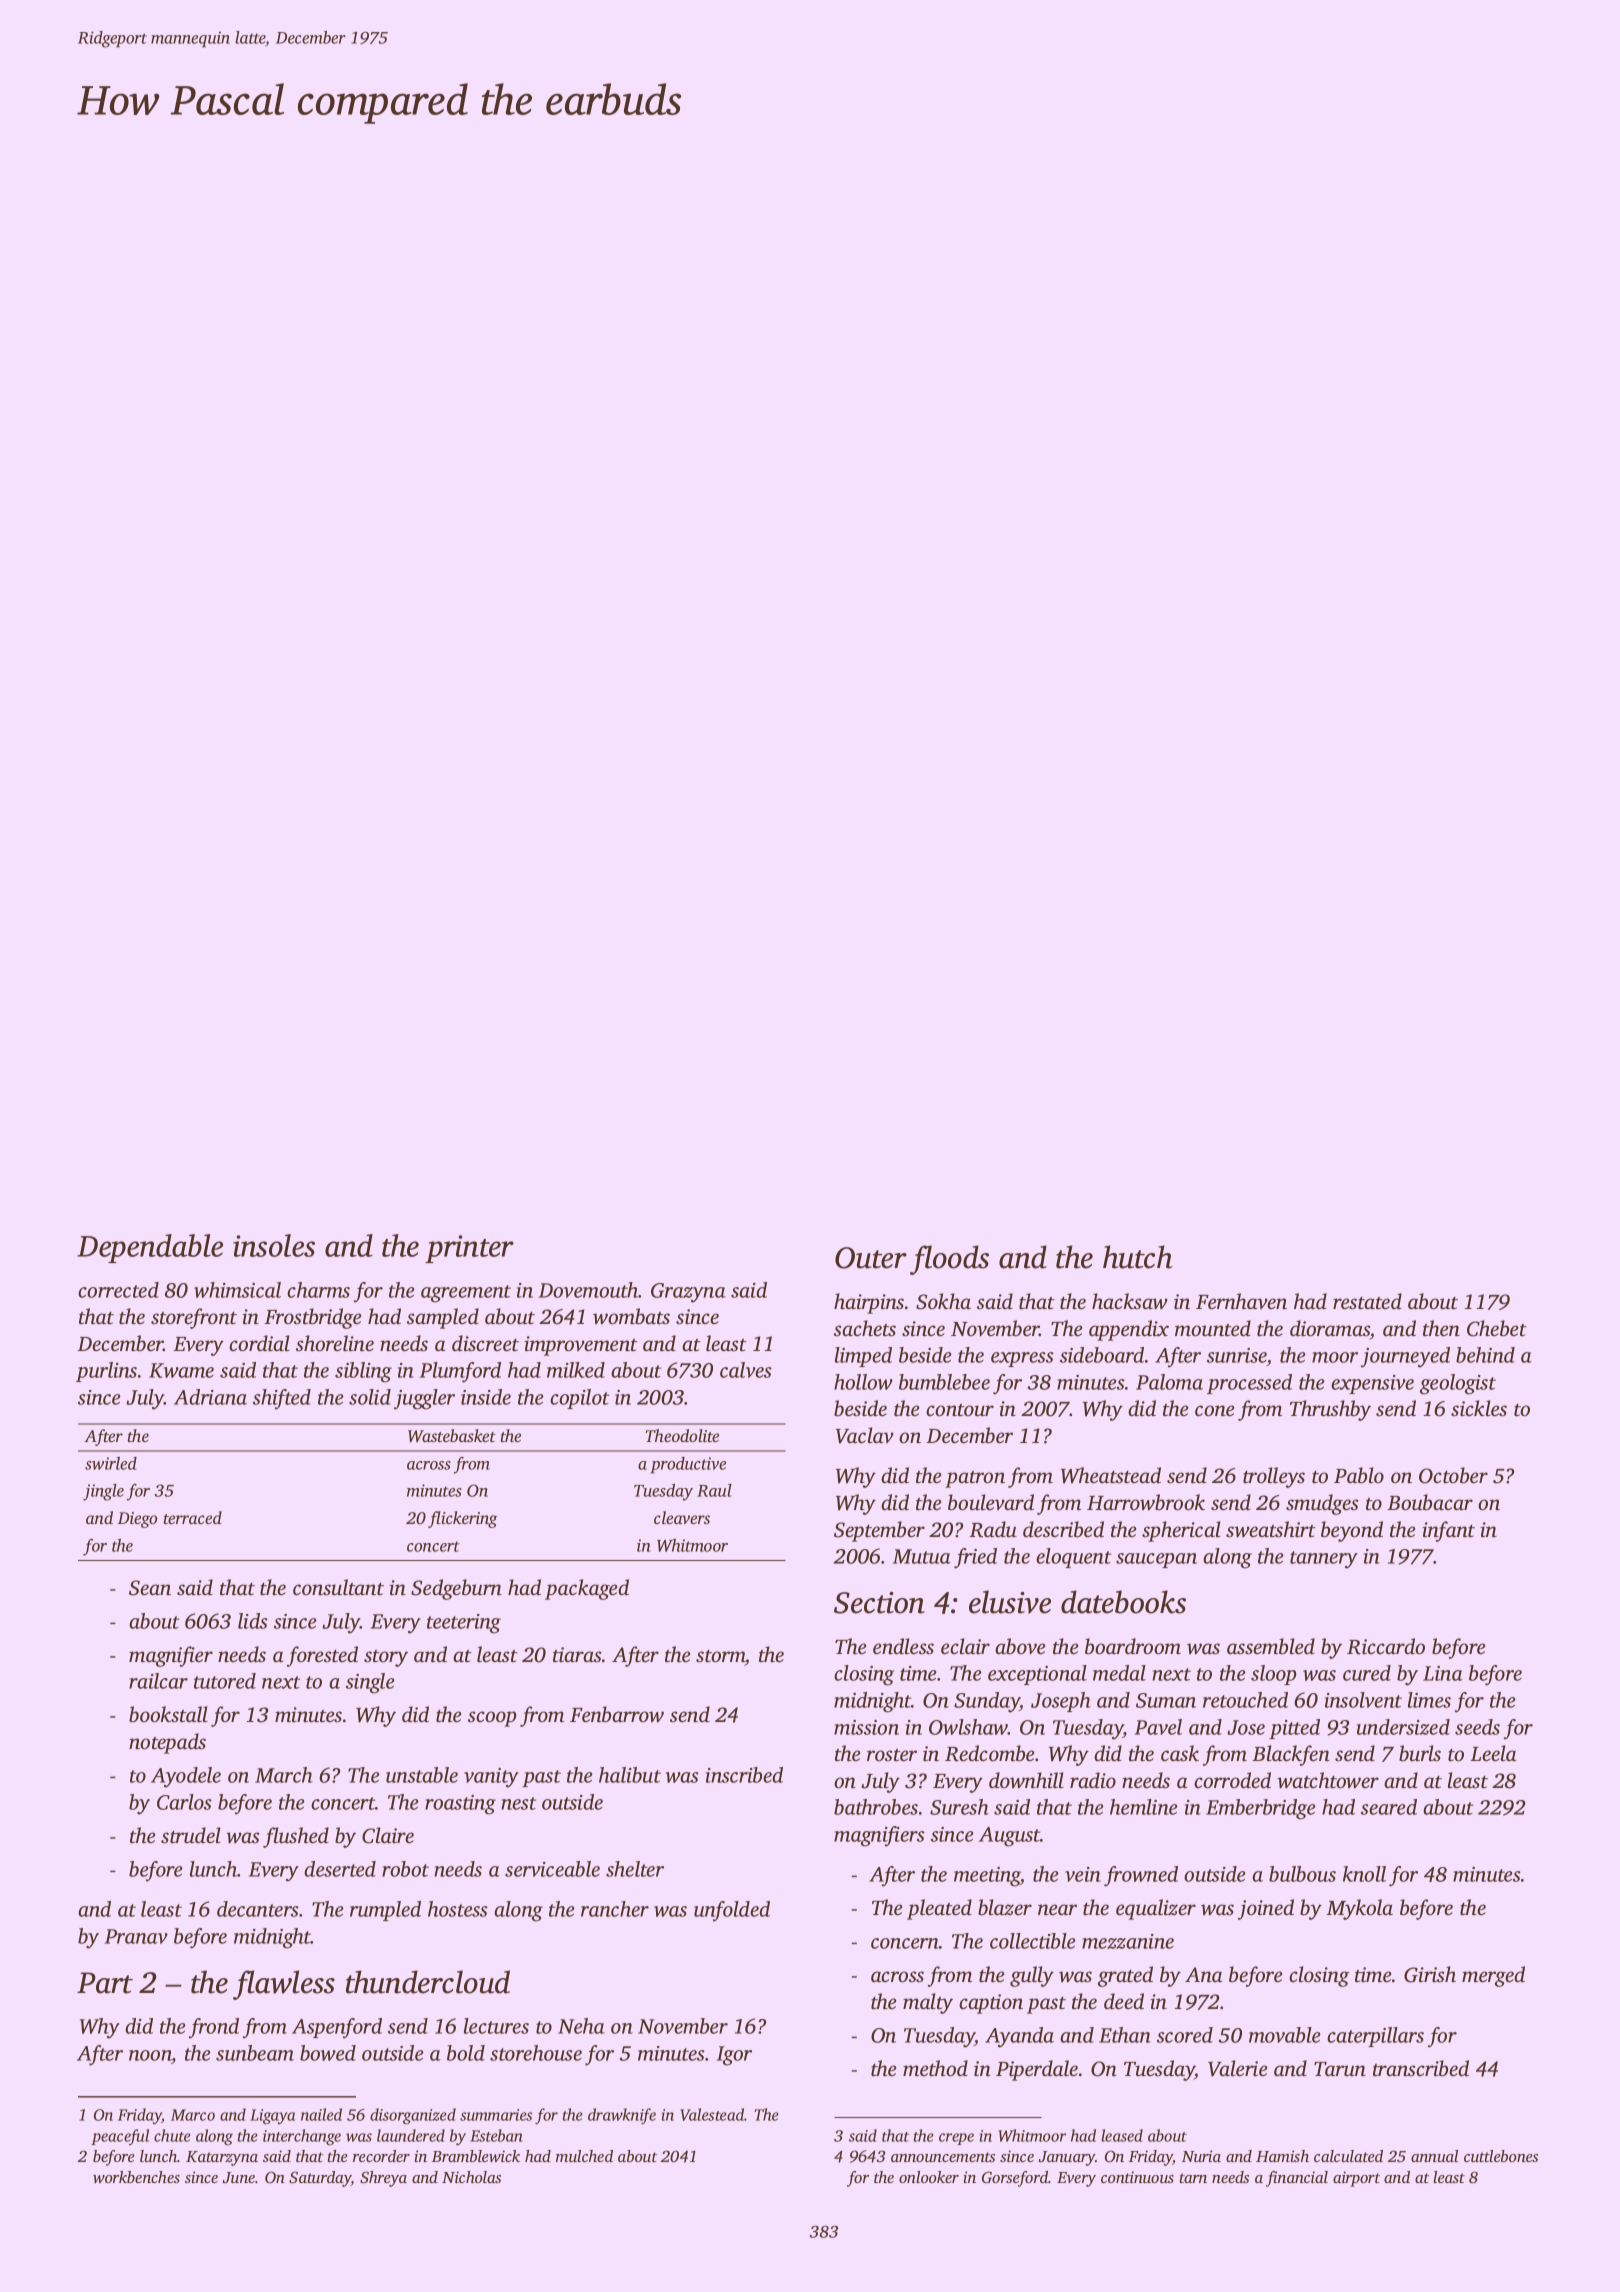 The image size is (1620, 2292). Describe the element at coordinates (1497, 1328) in the screenshot. I see `Chebet` at that location.
